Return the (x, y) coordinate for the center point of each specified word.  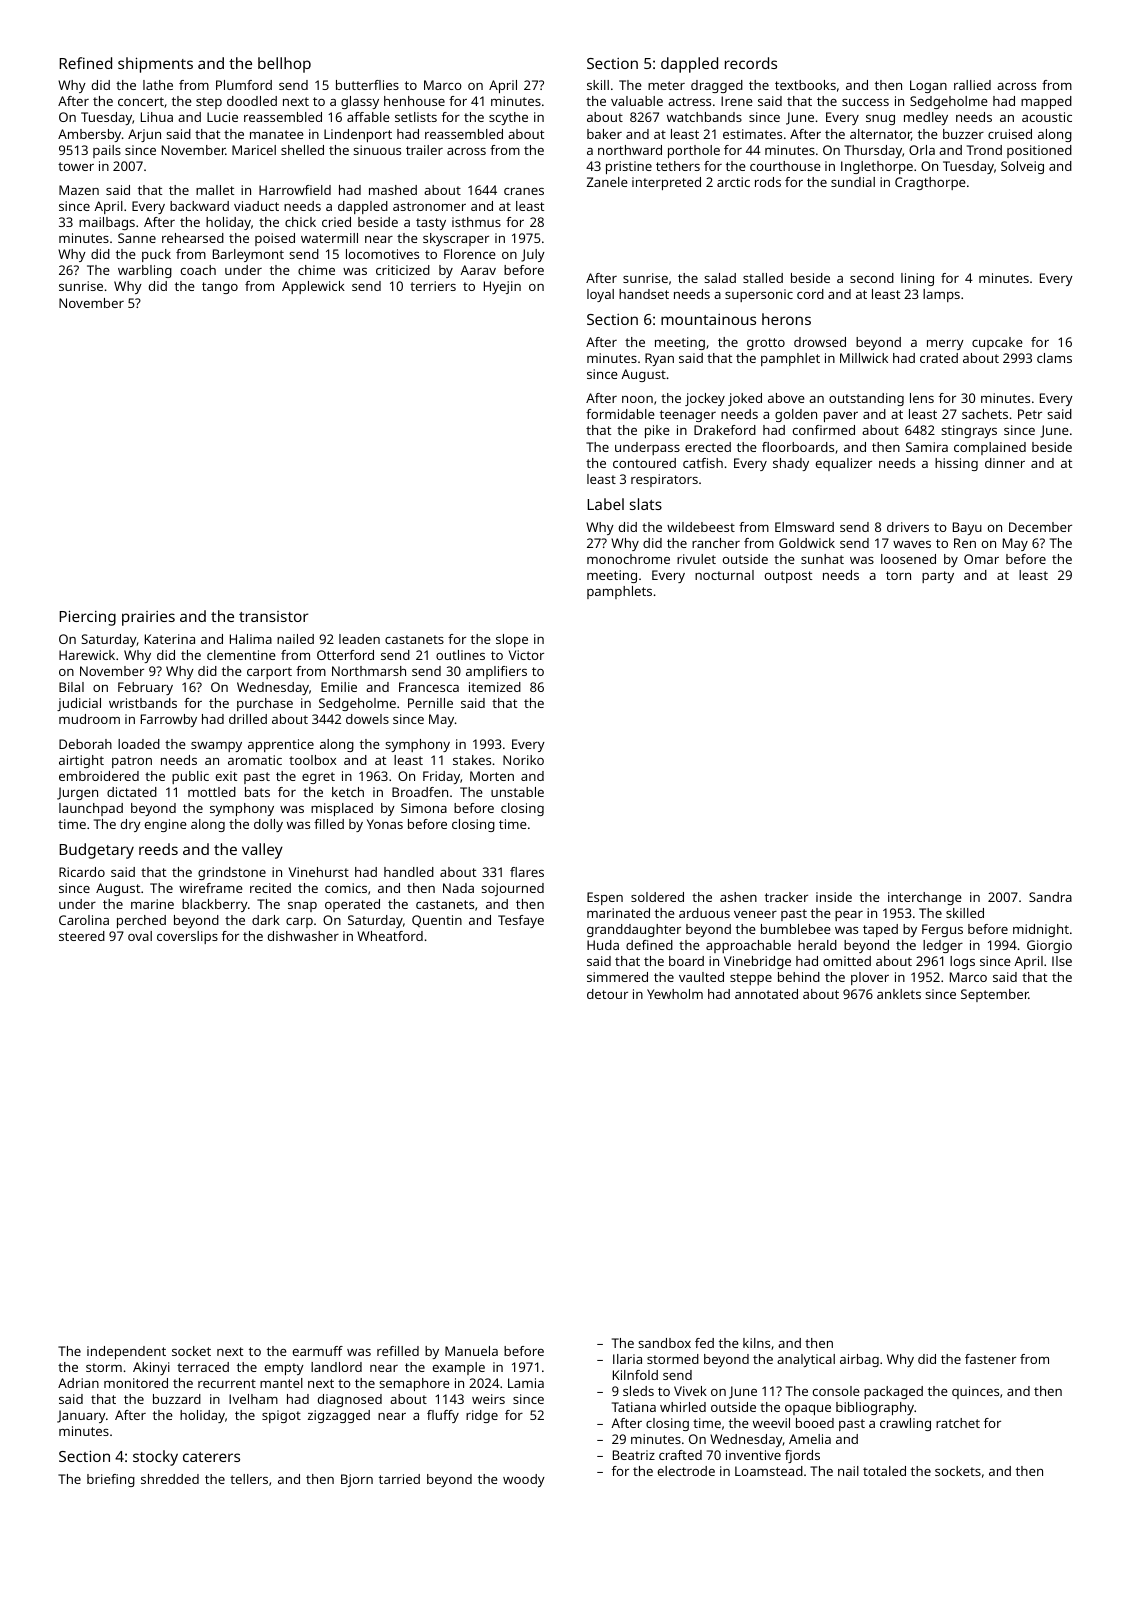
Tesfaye (521, 921)
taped (880, 930)
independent (126, 1352)
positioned (1039, 151)
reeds (158, 849)
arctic (733, 182)
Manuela (471, 1351)
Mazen (79, 190)
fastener (990, 1359)
